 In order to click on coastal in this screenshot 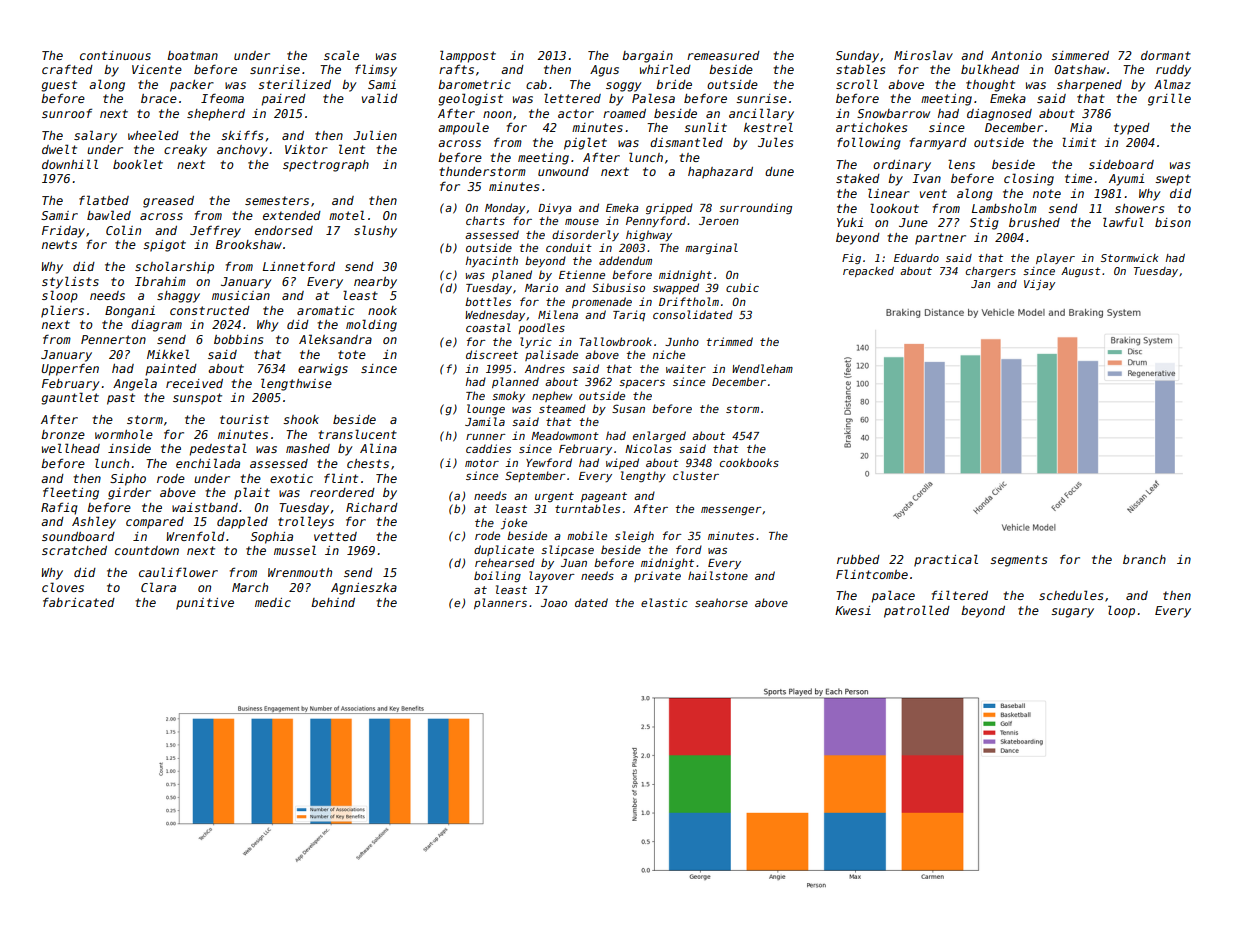, I will do `click(488, 327)`.
